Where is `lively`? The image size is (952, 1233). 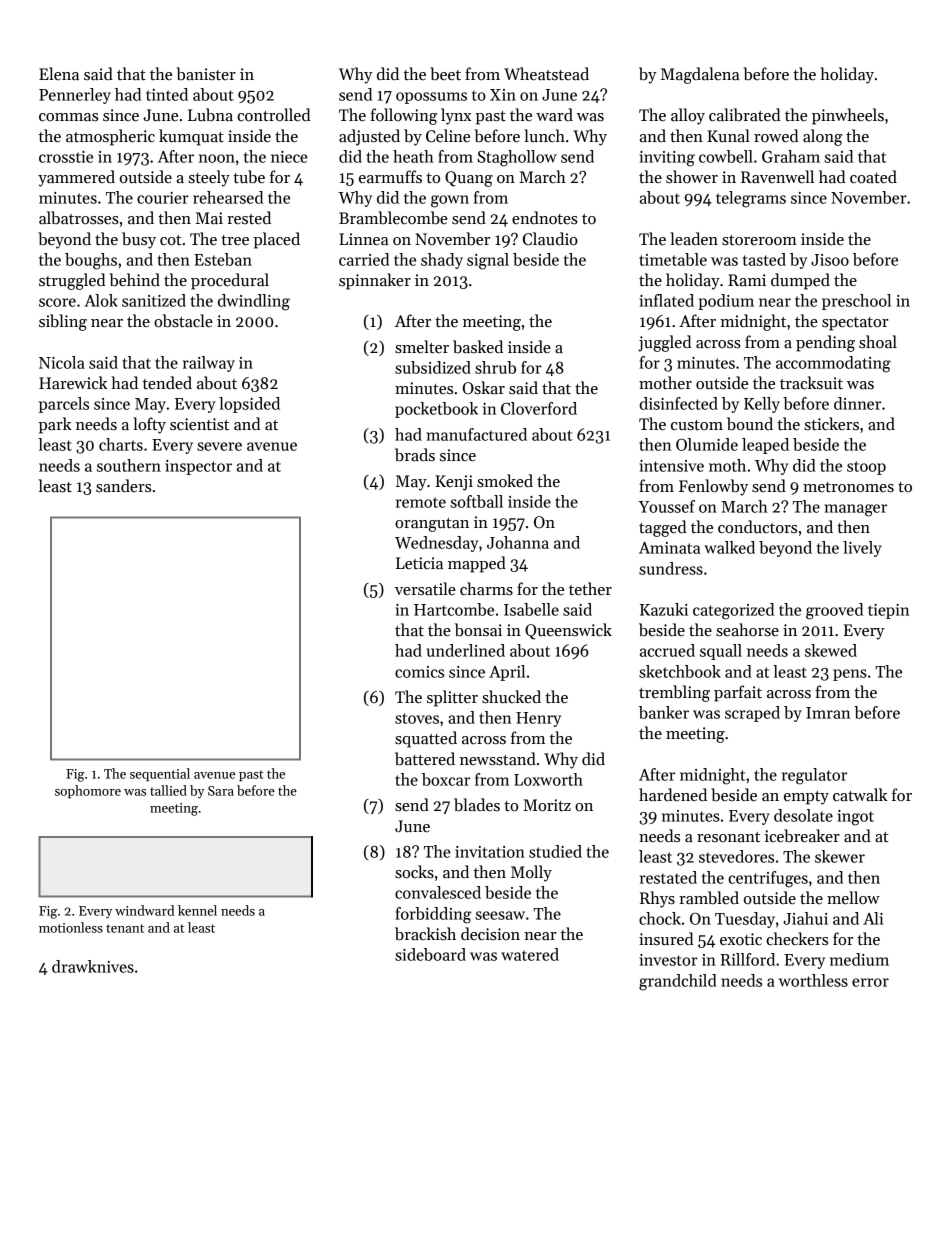 lively is located at coordinates (862, 549).
